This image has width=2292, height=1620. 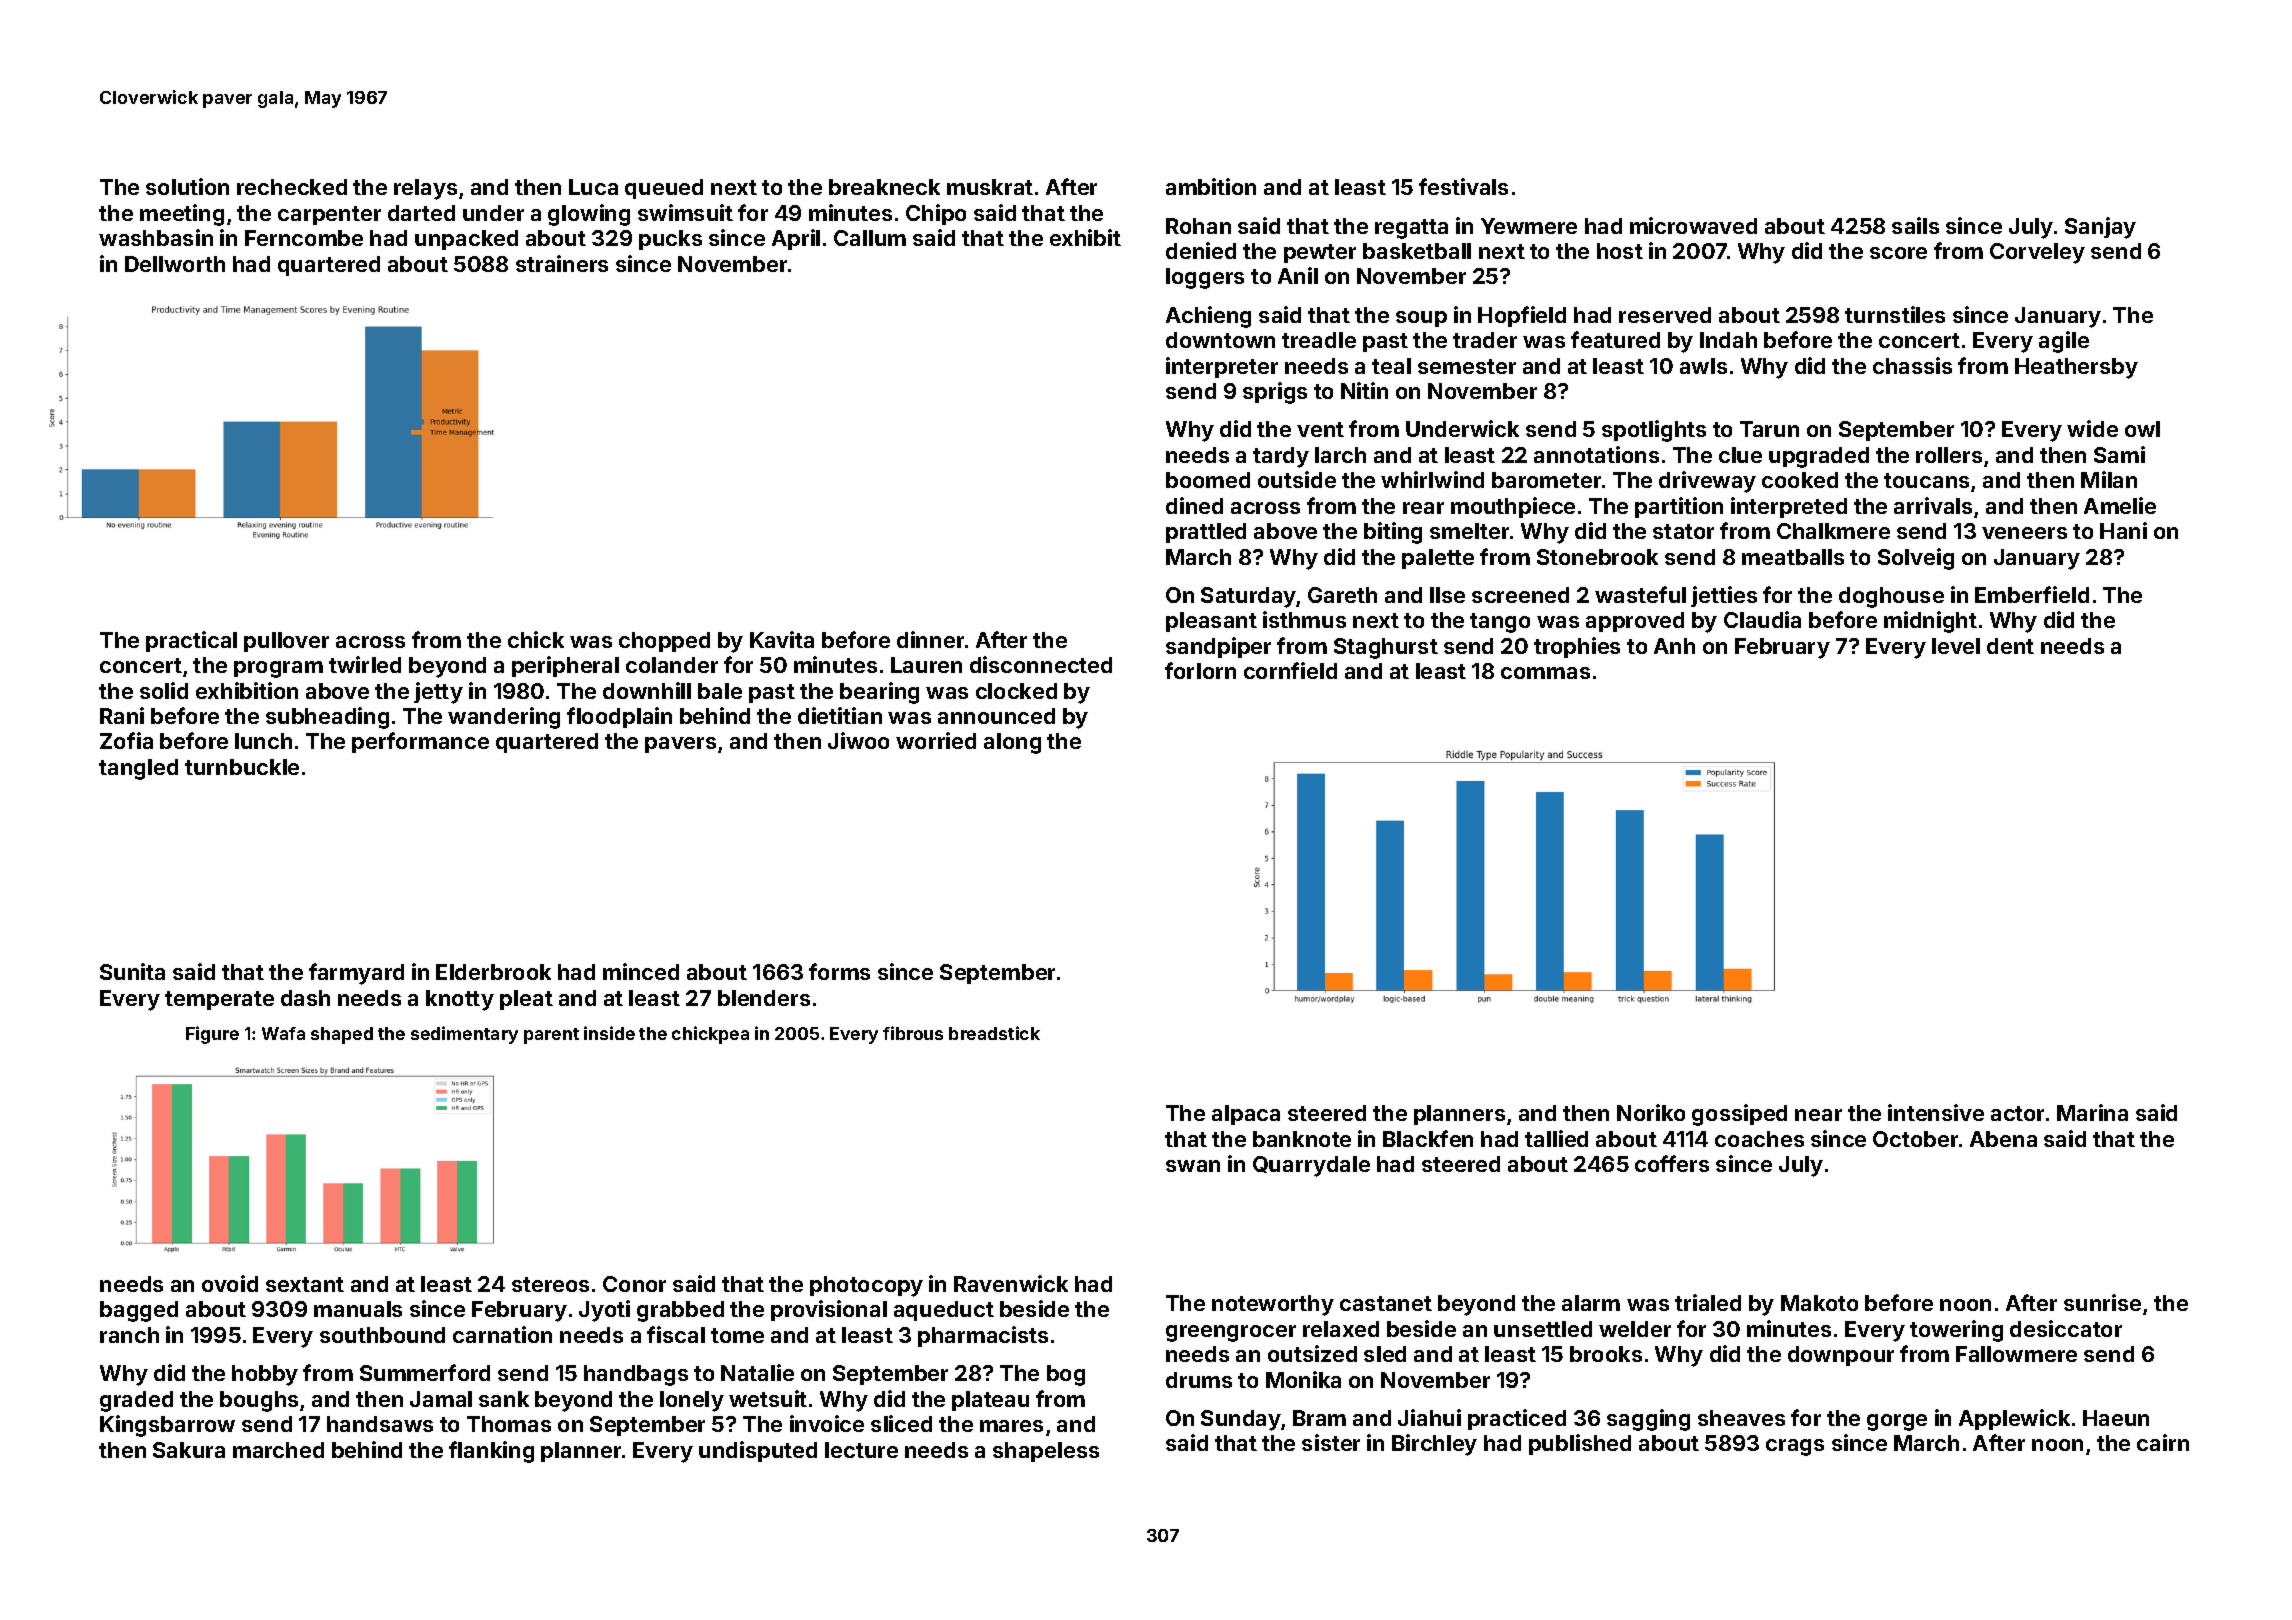 I want to click on breadstick, so click(x=994, y=1033).
